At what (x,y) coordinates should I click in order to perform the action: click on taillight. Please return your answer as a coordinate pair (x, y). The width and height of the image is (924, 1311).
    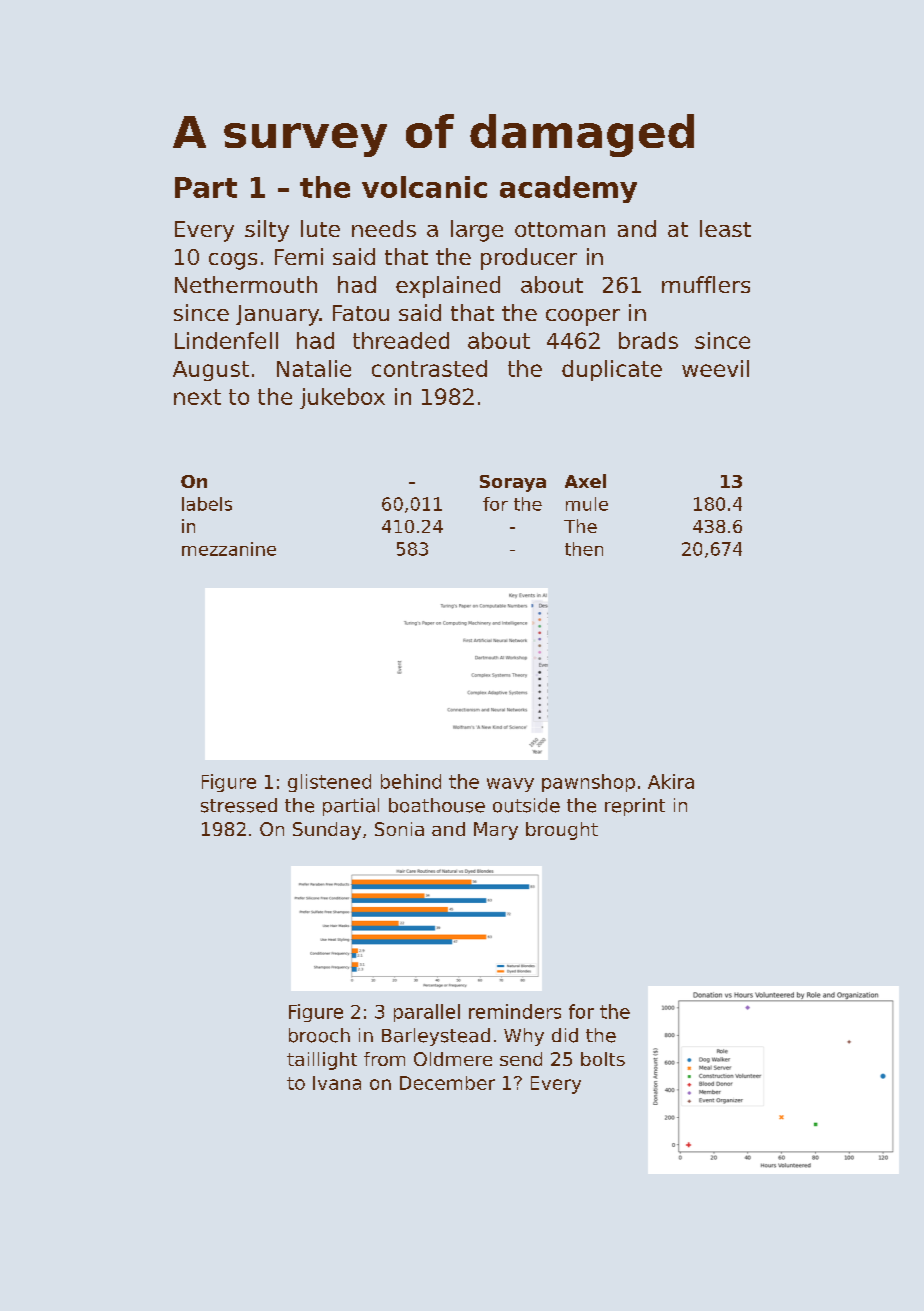
    Looking at the image, I should click on (322, 1061).
